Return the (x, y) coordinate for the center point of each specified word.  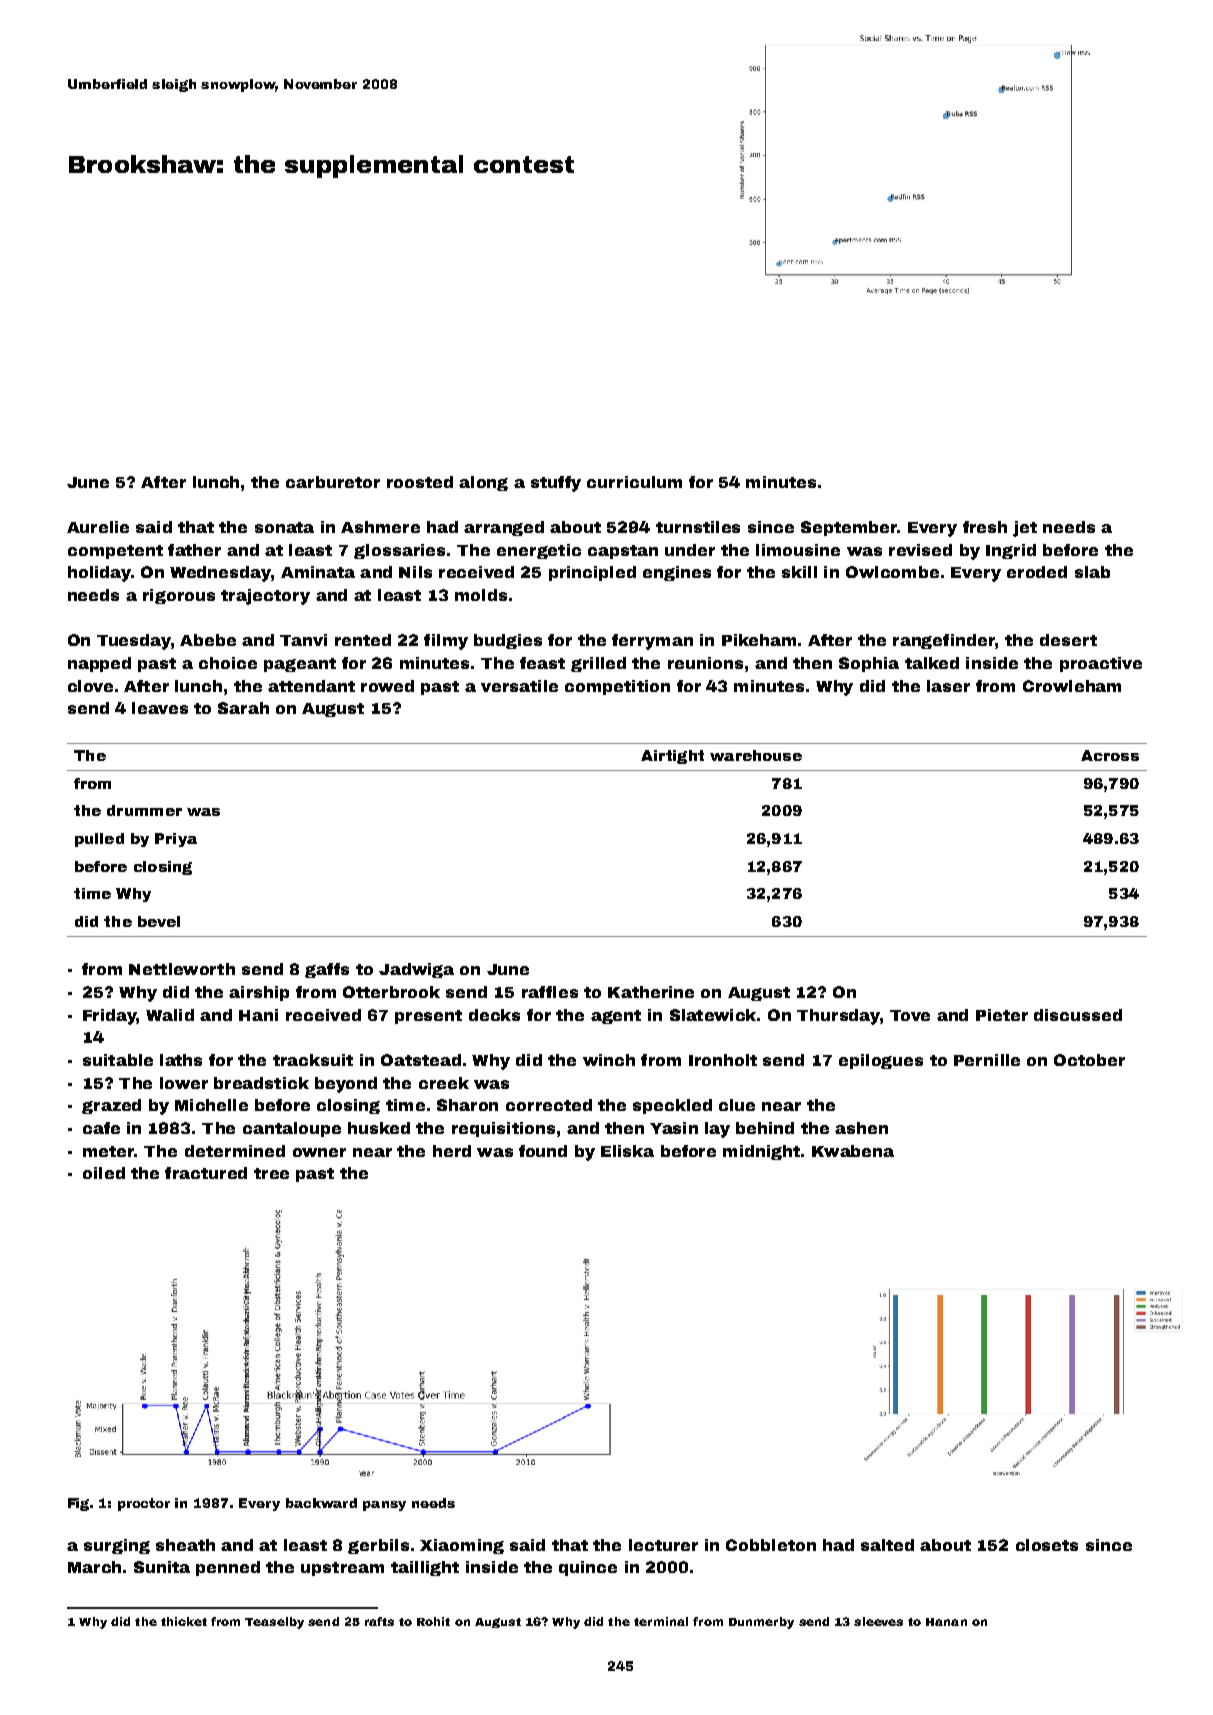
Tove (910, 1015)
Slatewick (713, 1015)
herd (452, 1151)
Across (1110, 755)
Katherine (651, 992)
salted (887, 1545)
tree (271, 1173)
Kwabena (853, 1151)
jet (1025, 529)
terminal (661, 1621)
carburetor (333, 482)
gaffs (327, 970)
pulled (99, 840)
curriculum (634, 482)
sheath (185, 1545)
